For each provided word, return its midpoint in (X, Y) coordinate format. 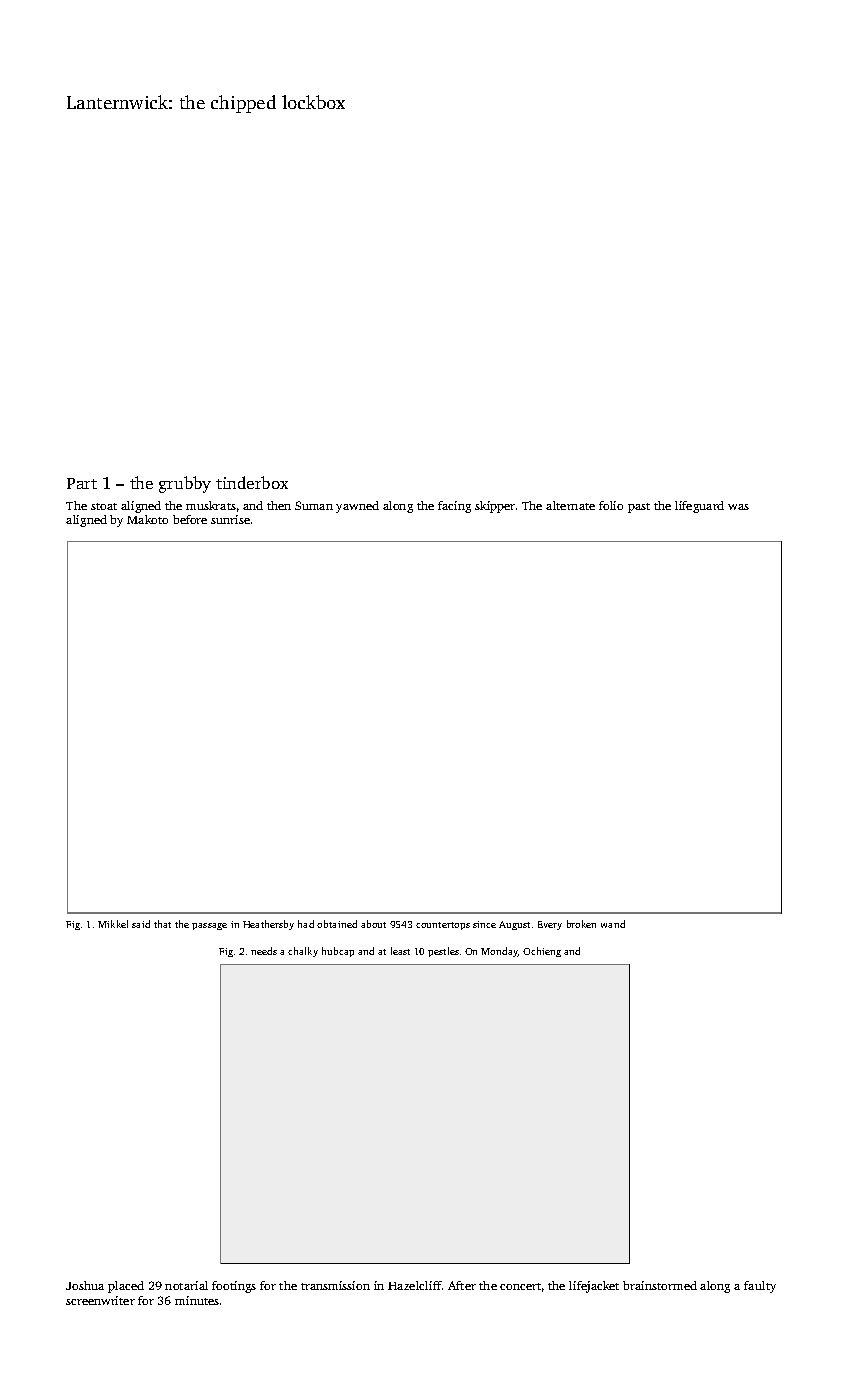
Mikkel (113, 924)
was (738, 507)
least (400, 951)
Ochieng (542, 952)
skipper (495, 507)
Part (82, 483)
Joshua (85, 1285)
